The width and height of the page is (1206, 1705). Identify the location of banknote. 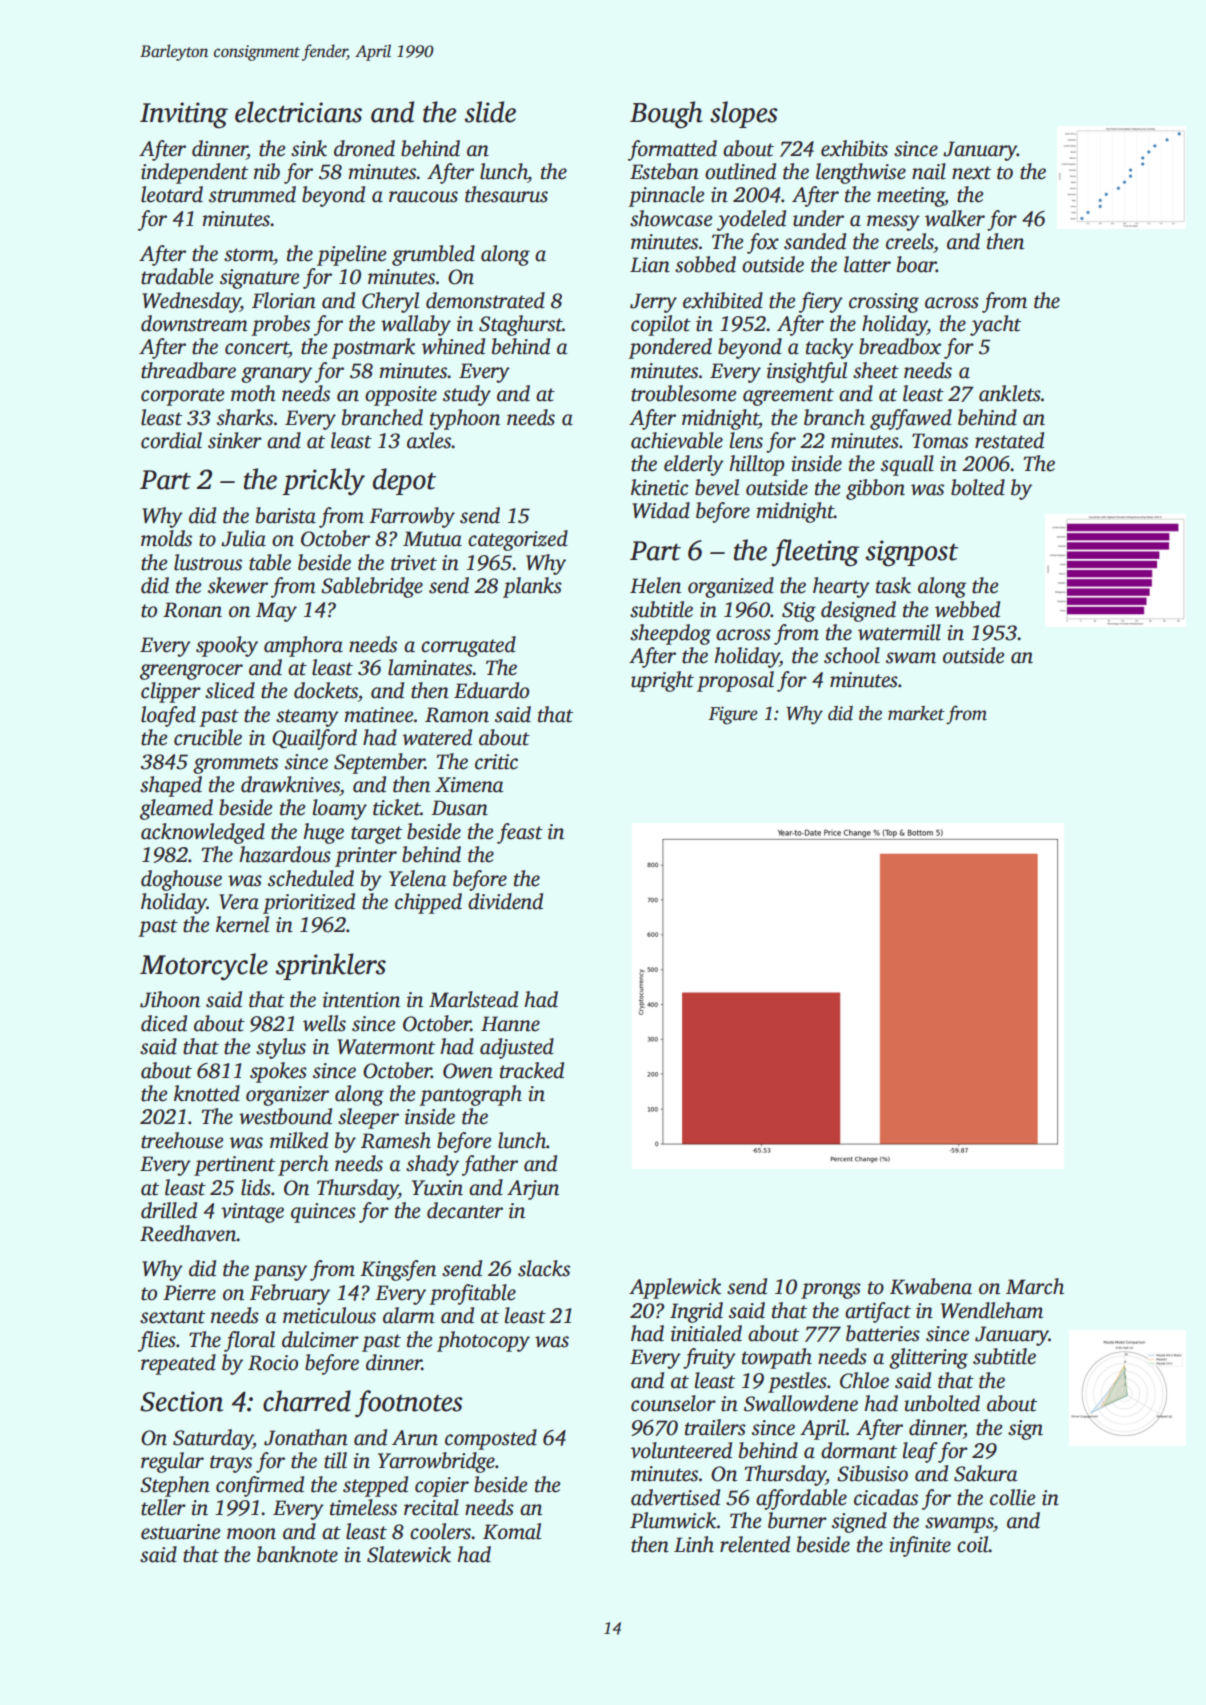
(297, 1554).
